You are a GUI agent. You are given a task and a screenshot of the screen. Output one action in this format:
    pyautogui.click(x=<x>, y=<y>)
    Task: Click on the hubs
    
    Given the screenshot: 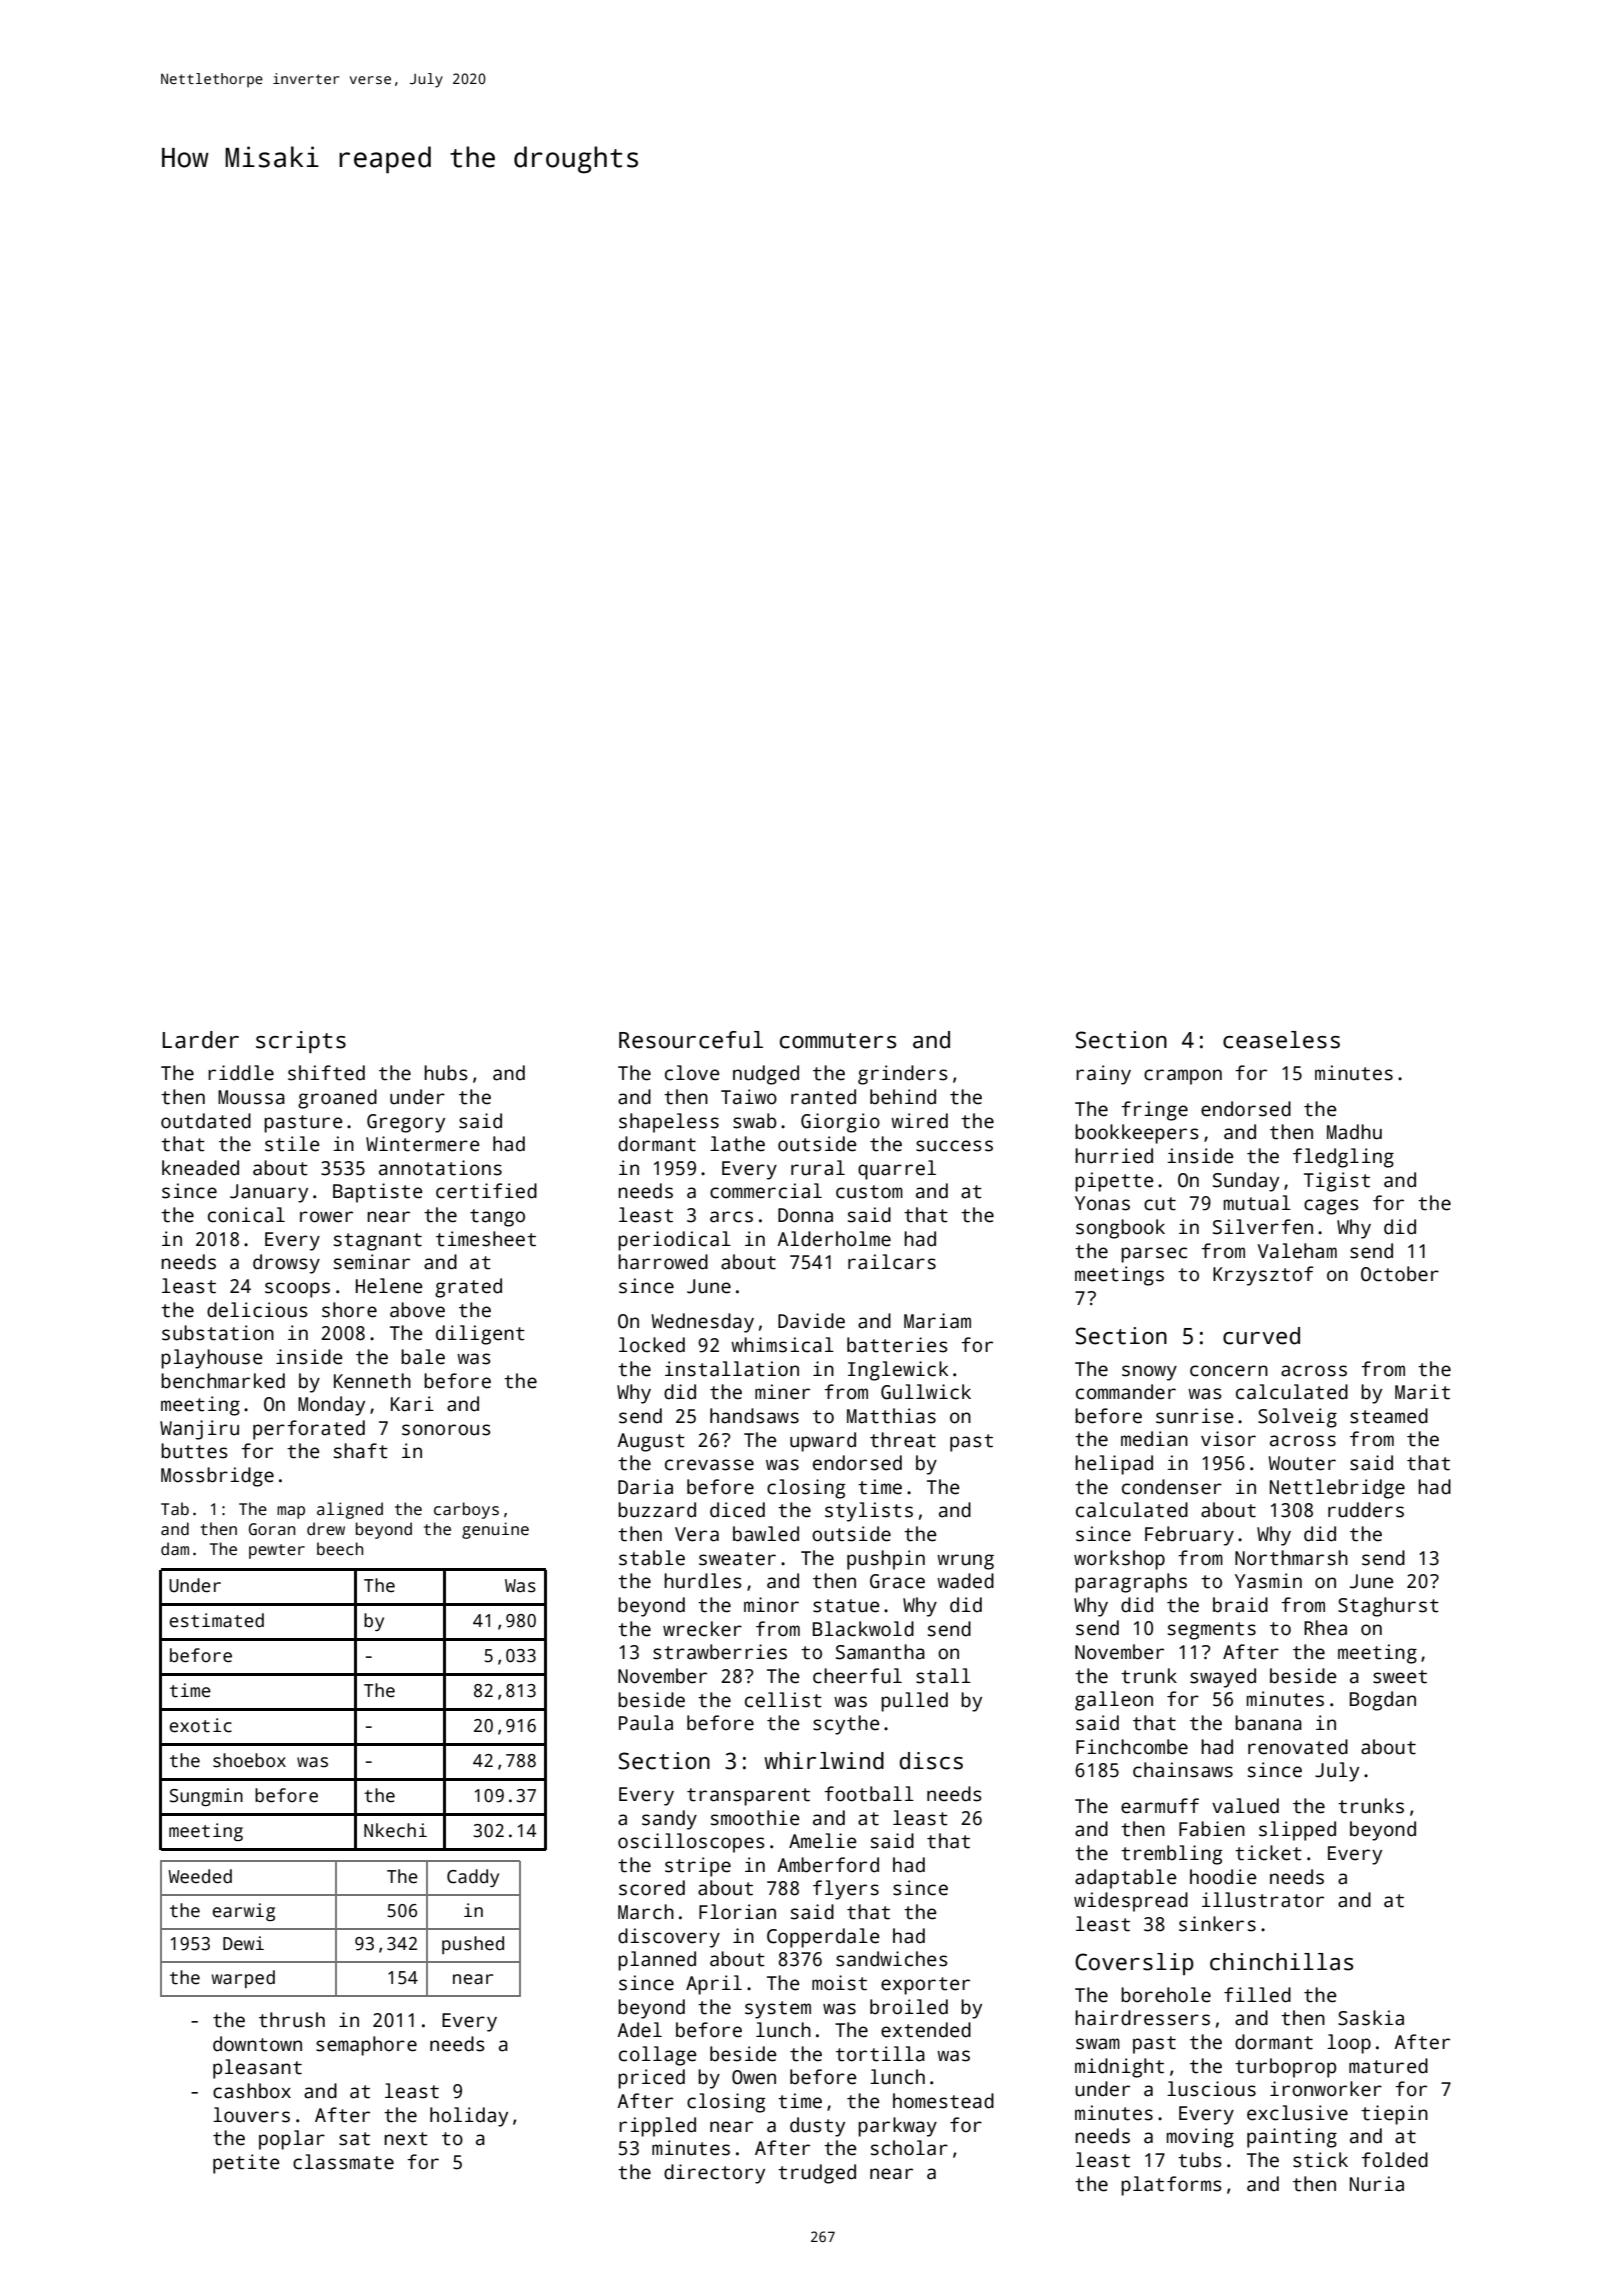 What is the action you would take?
    pyautogui.click(x=446, y=1073)
